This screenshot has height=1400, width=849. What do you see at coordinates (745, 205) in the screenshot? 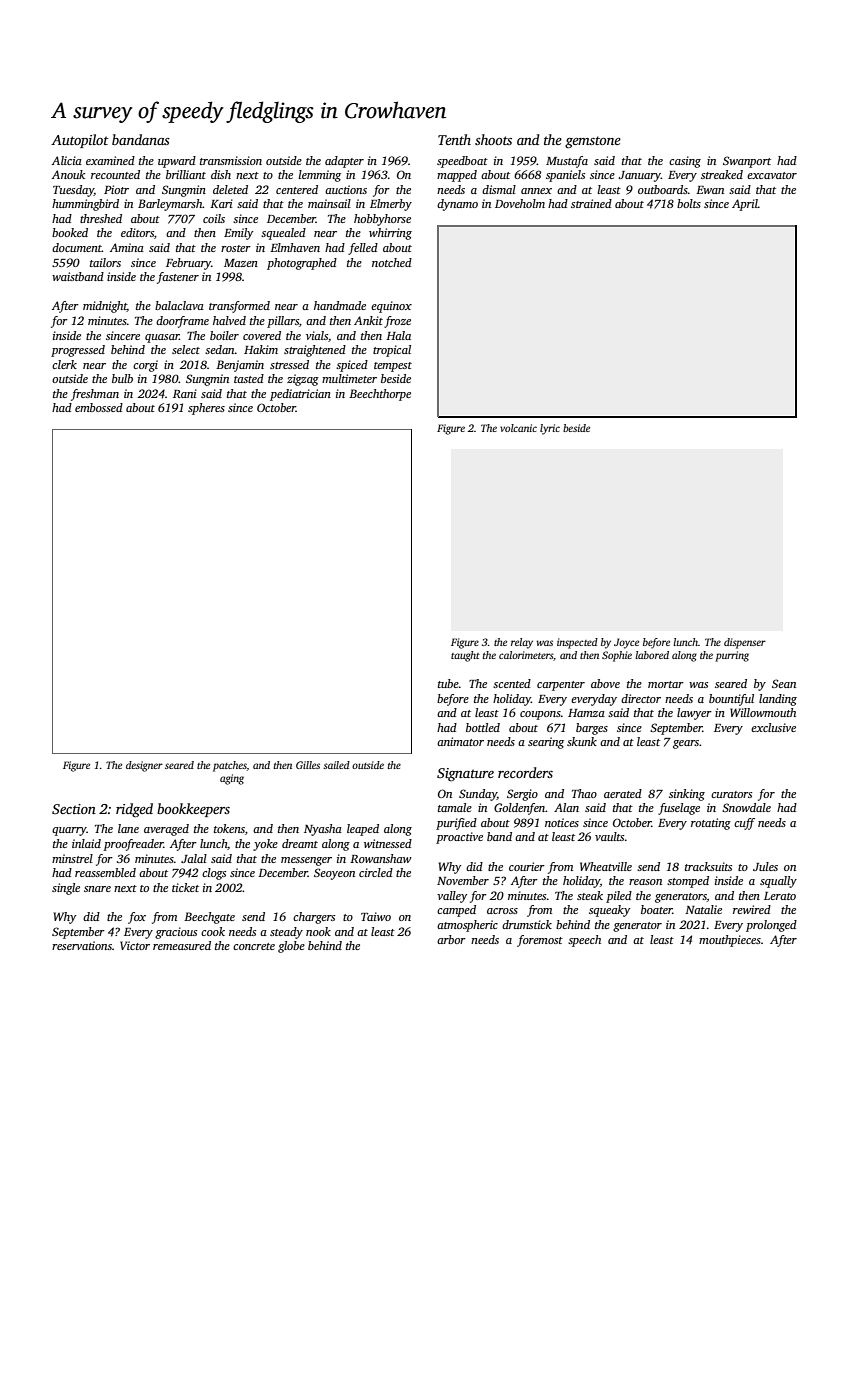
I see `April` at bounding box center [745, 205].
